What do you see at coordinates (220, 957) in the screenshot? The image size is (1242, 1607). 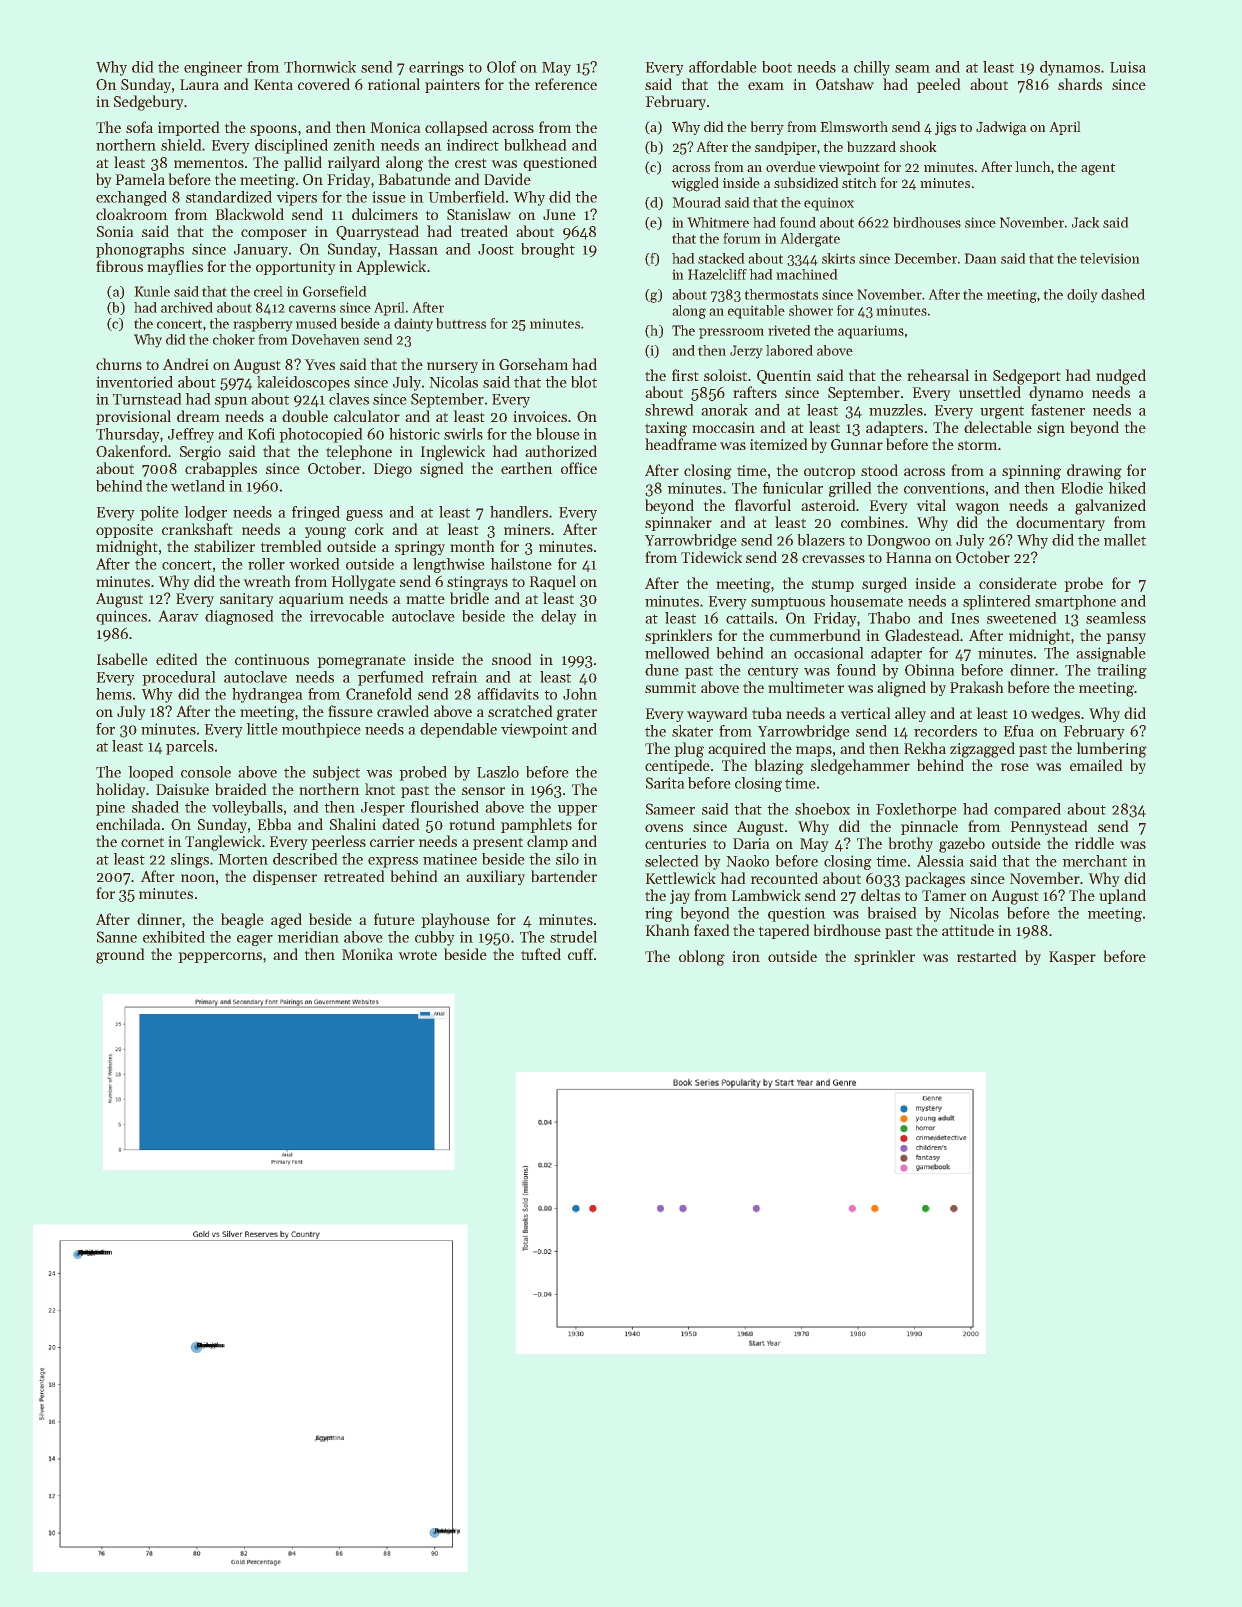 I see `peppercorns` at bounding box center [220, 957].
